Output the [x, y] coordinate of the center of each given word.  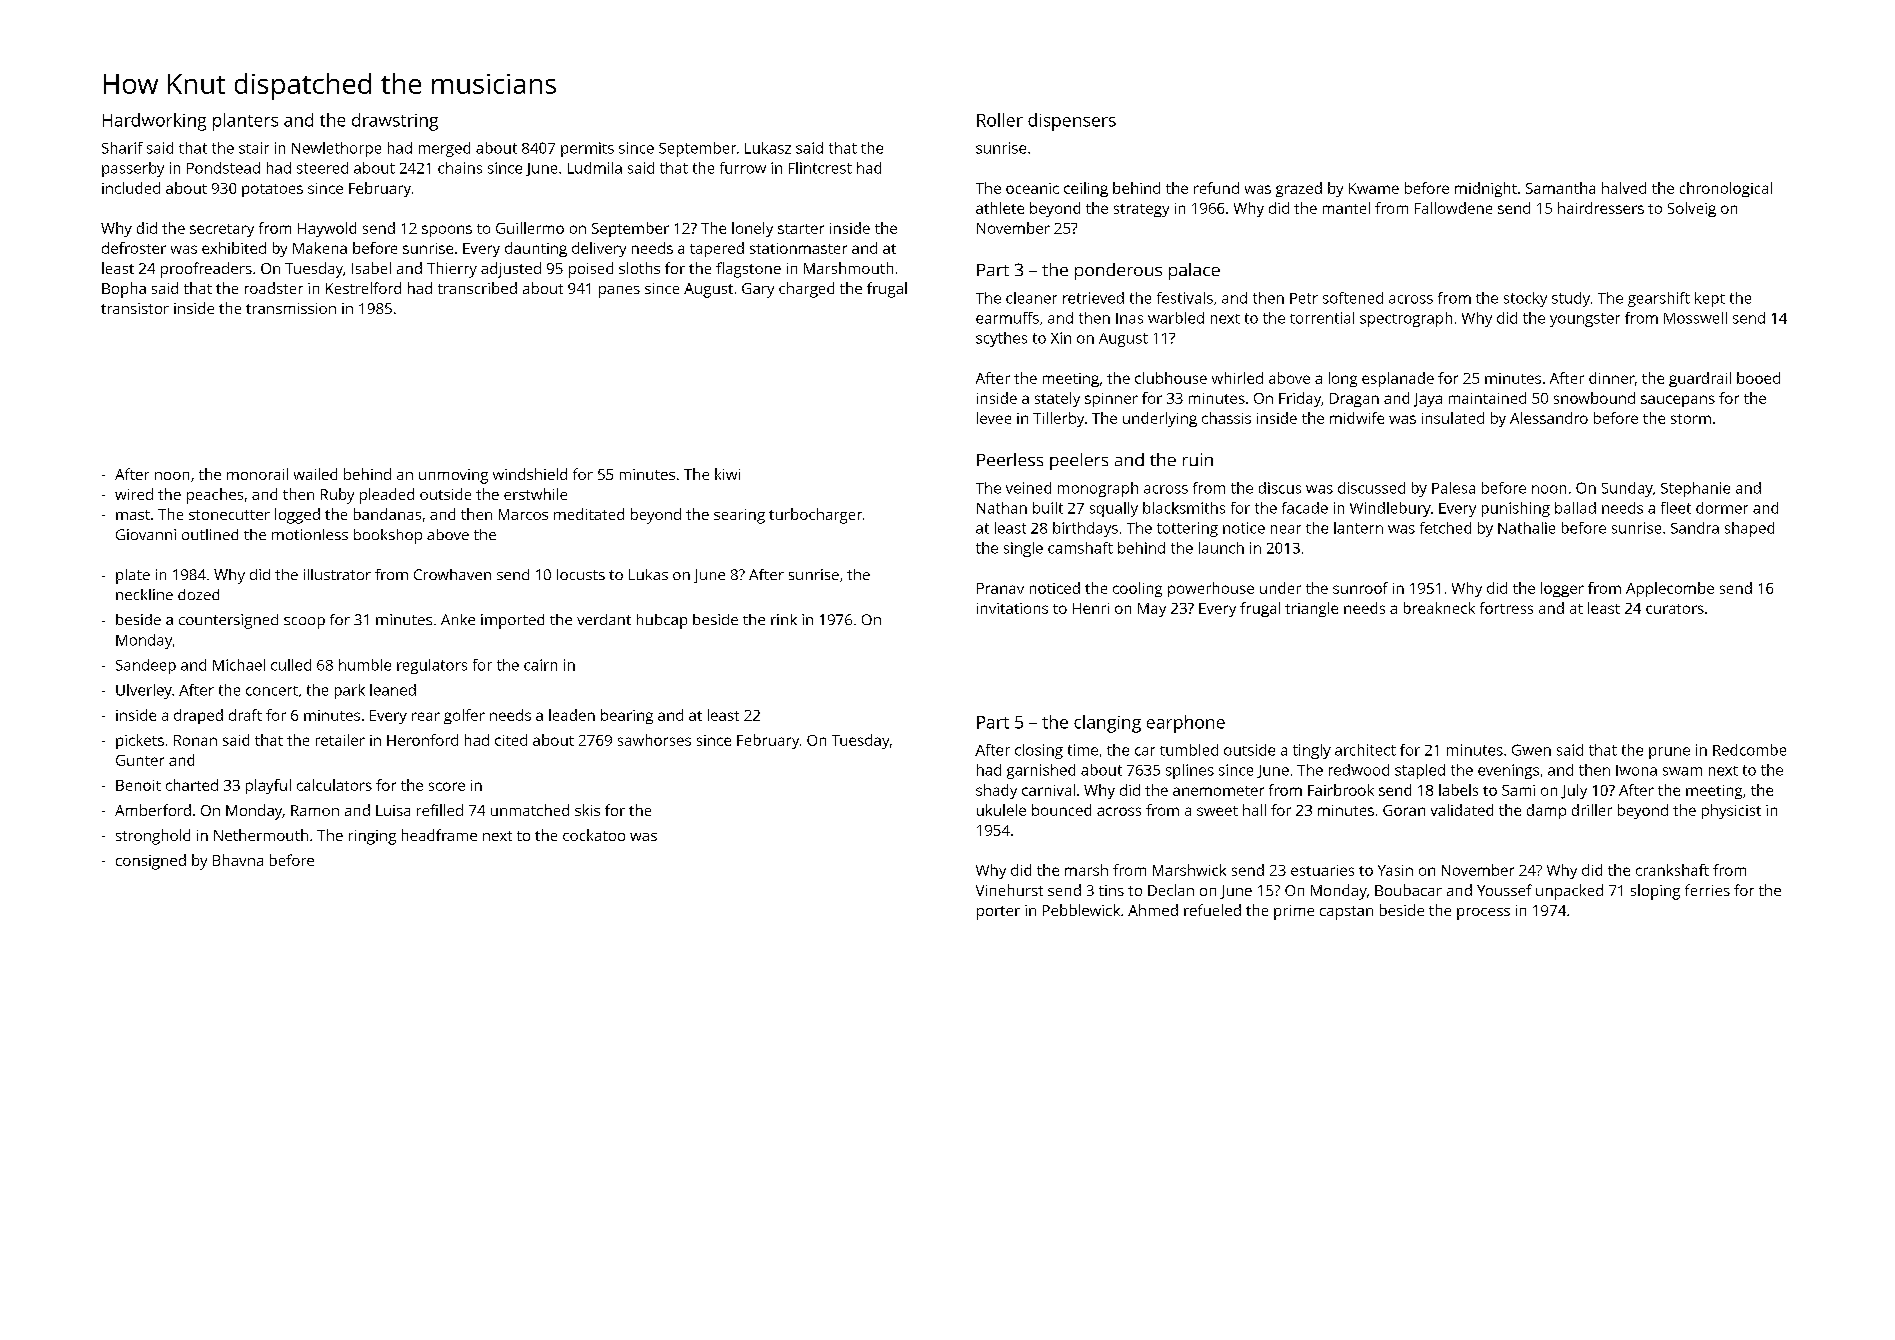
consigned [151, 862]
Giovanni [146, 534]
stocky [1525, 299]
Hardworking [154, 122]
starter [801, 229]
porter [998, 913]
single [1023, 549]
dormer [1722, 508]
